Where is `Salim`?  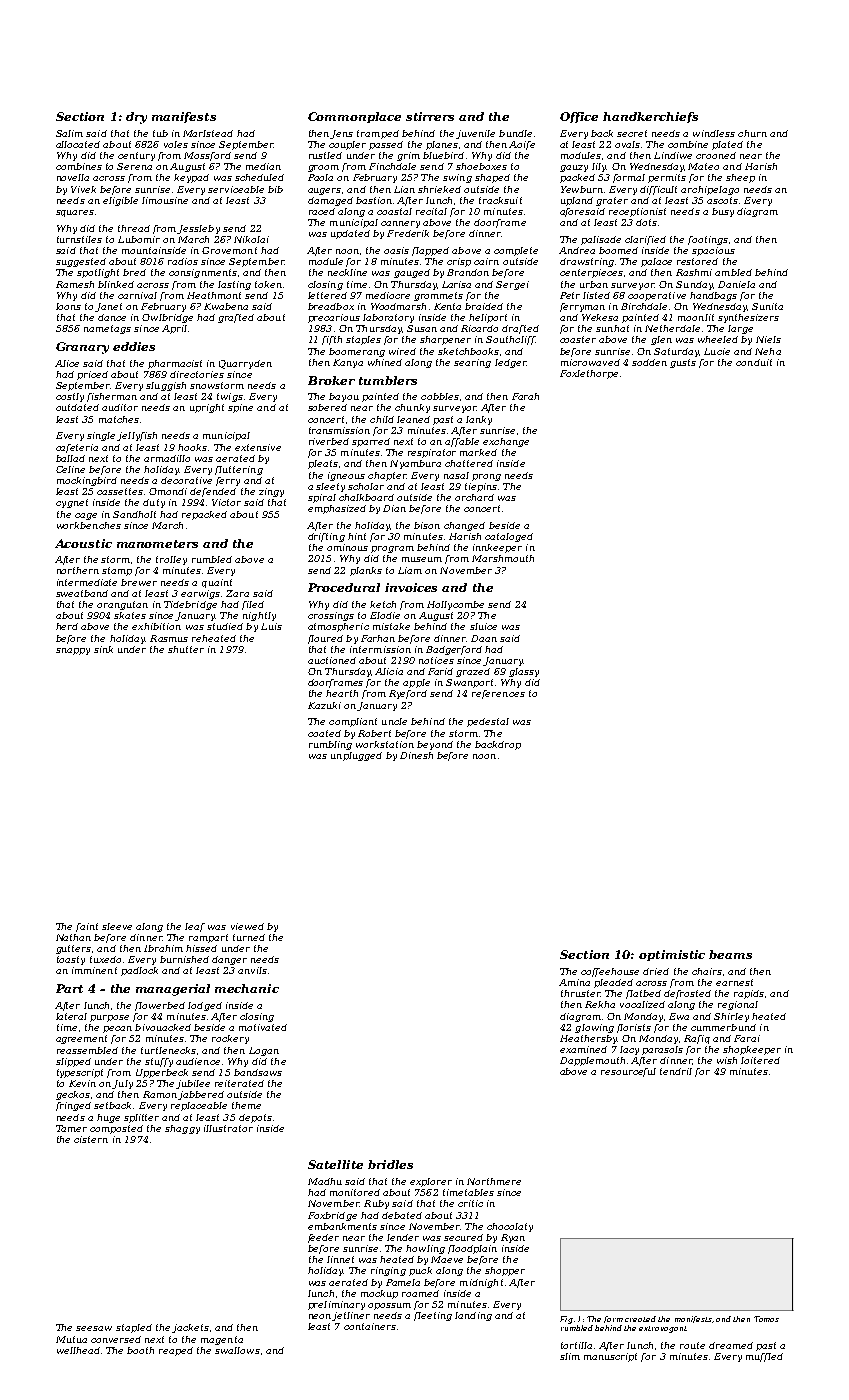
Salim is located at coordinates (69, 133).
